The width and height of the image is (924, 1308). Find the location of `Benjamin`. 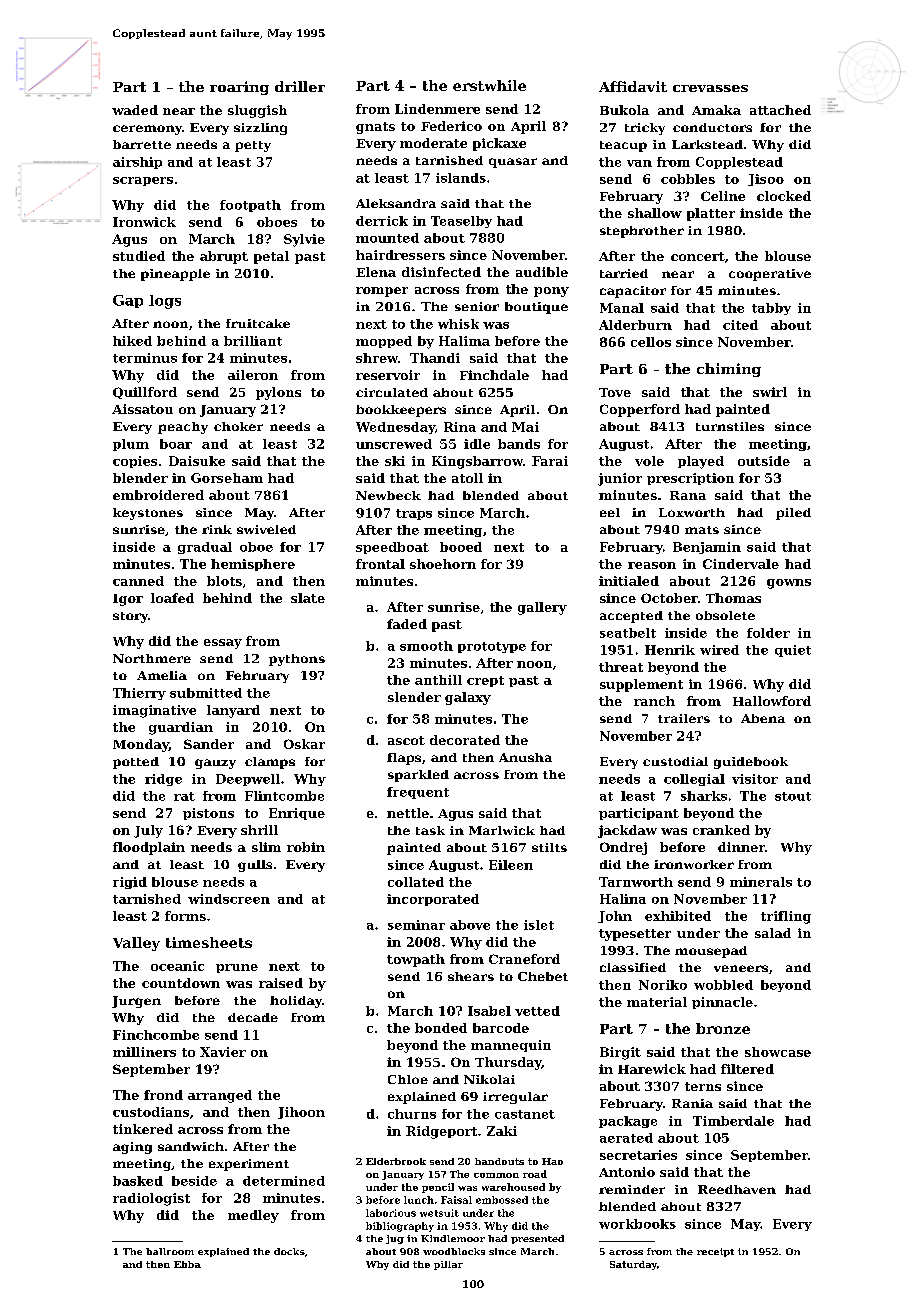

Benjamin is located at coordinates (707, 548).
